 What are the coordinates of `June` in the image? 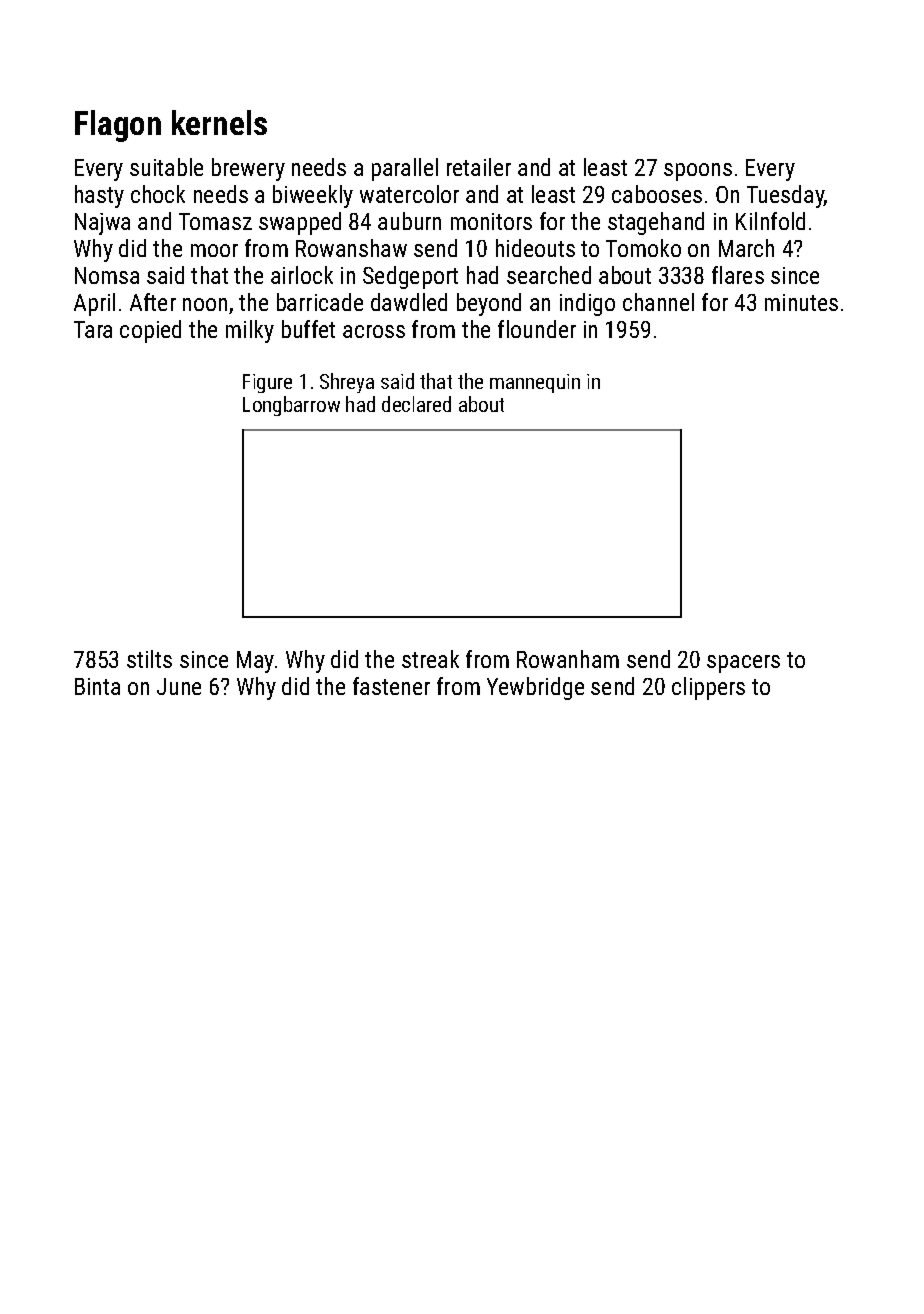 It's located at (179, 686).
